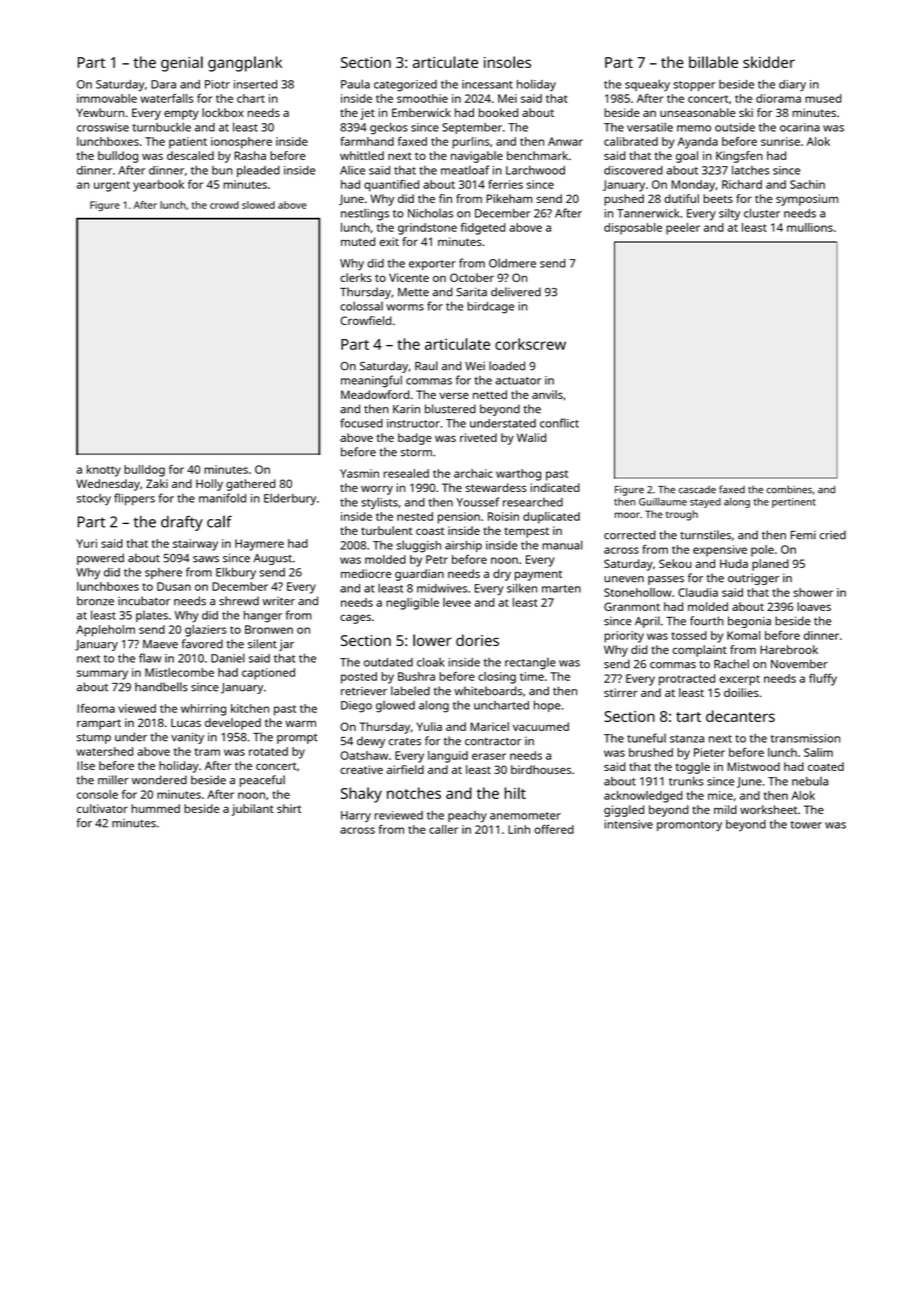 This screenshot has width=924, height=1308. Describe the element at coordinates (810, 227) in the screenshot. I see `mullions` at that location.
